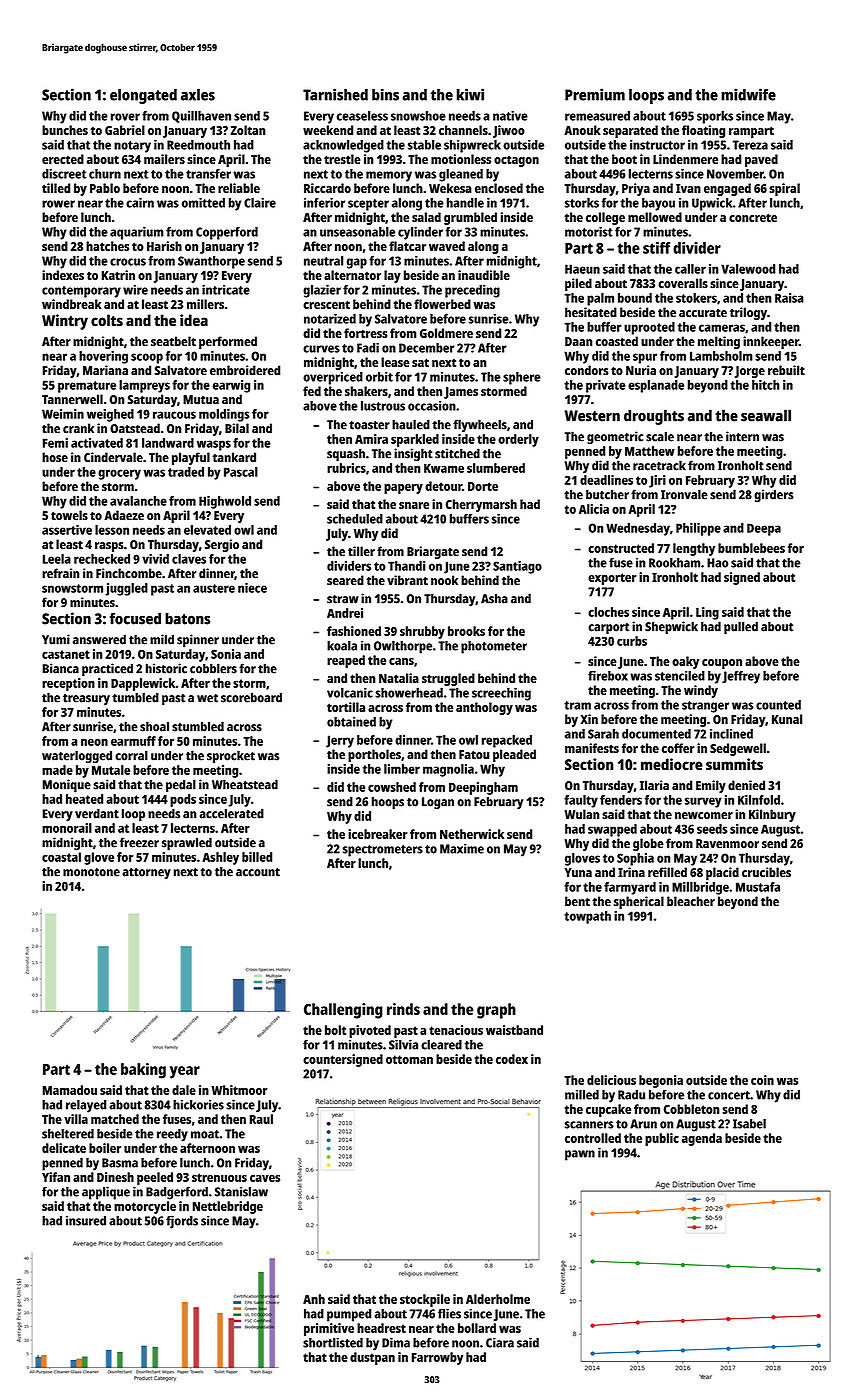  What do you see at coordinates (606, 386) in the screenshot?
I see `private` at bounding box center [606, 386].
